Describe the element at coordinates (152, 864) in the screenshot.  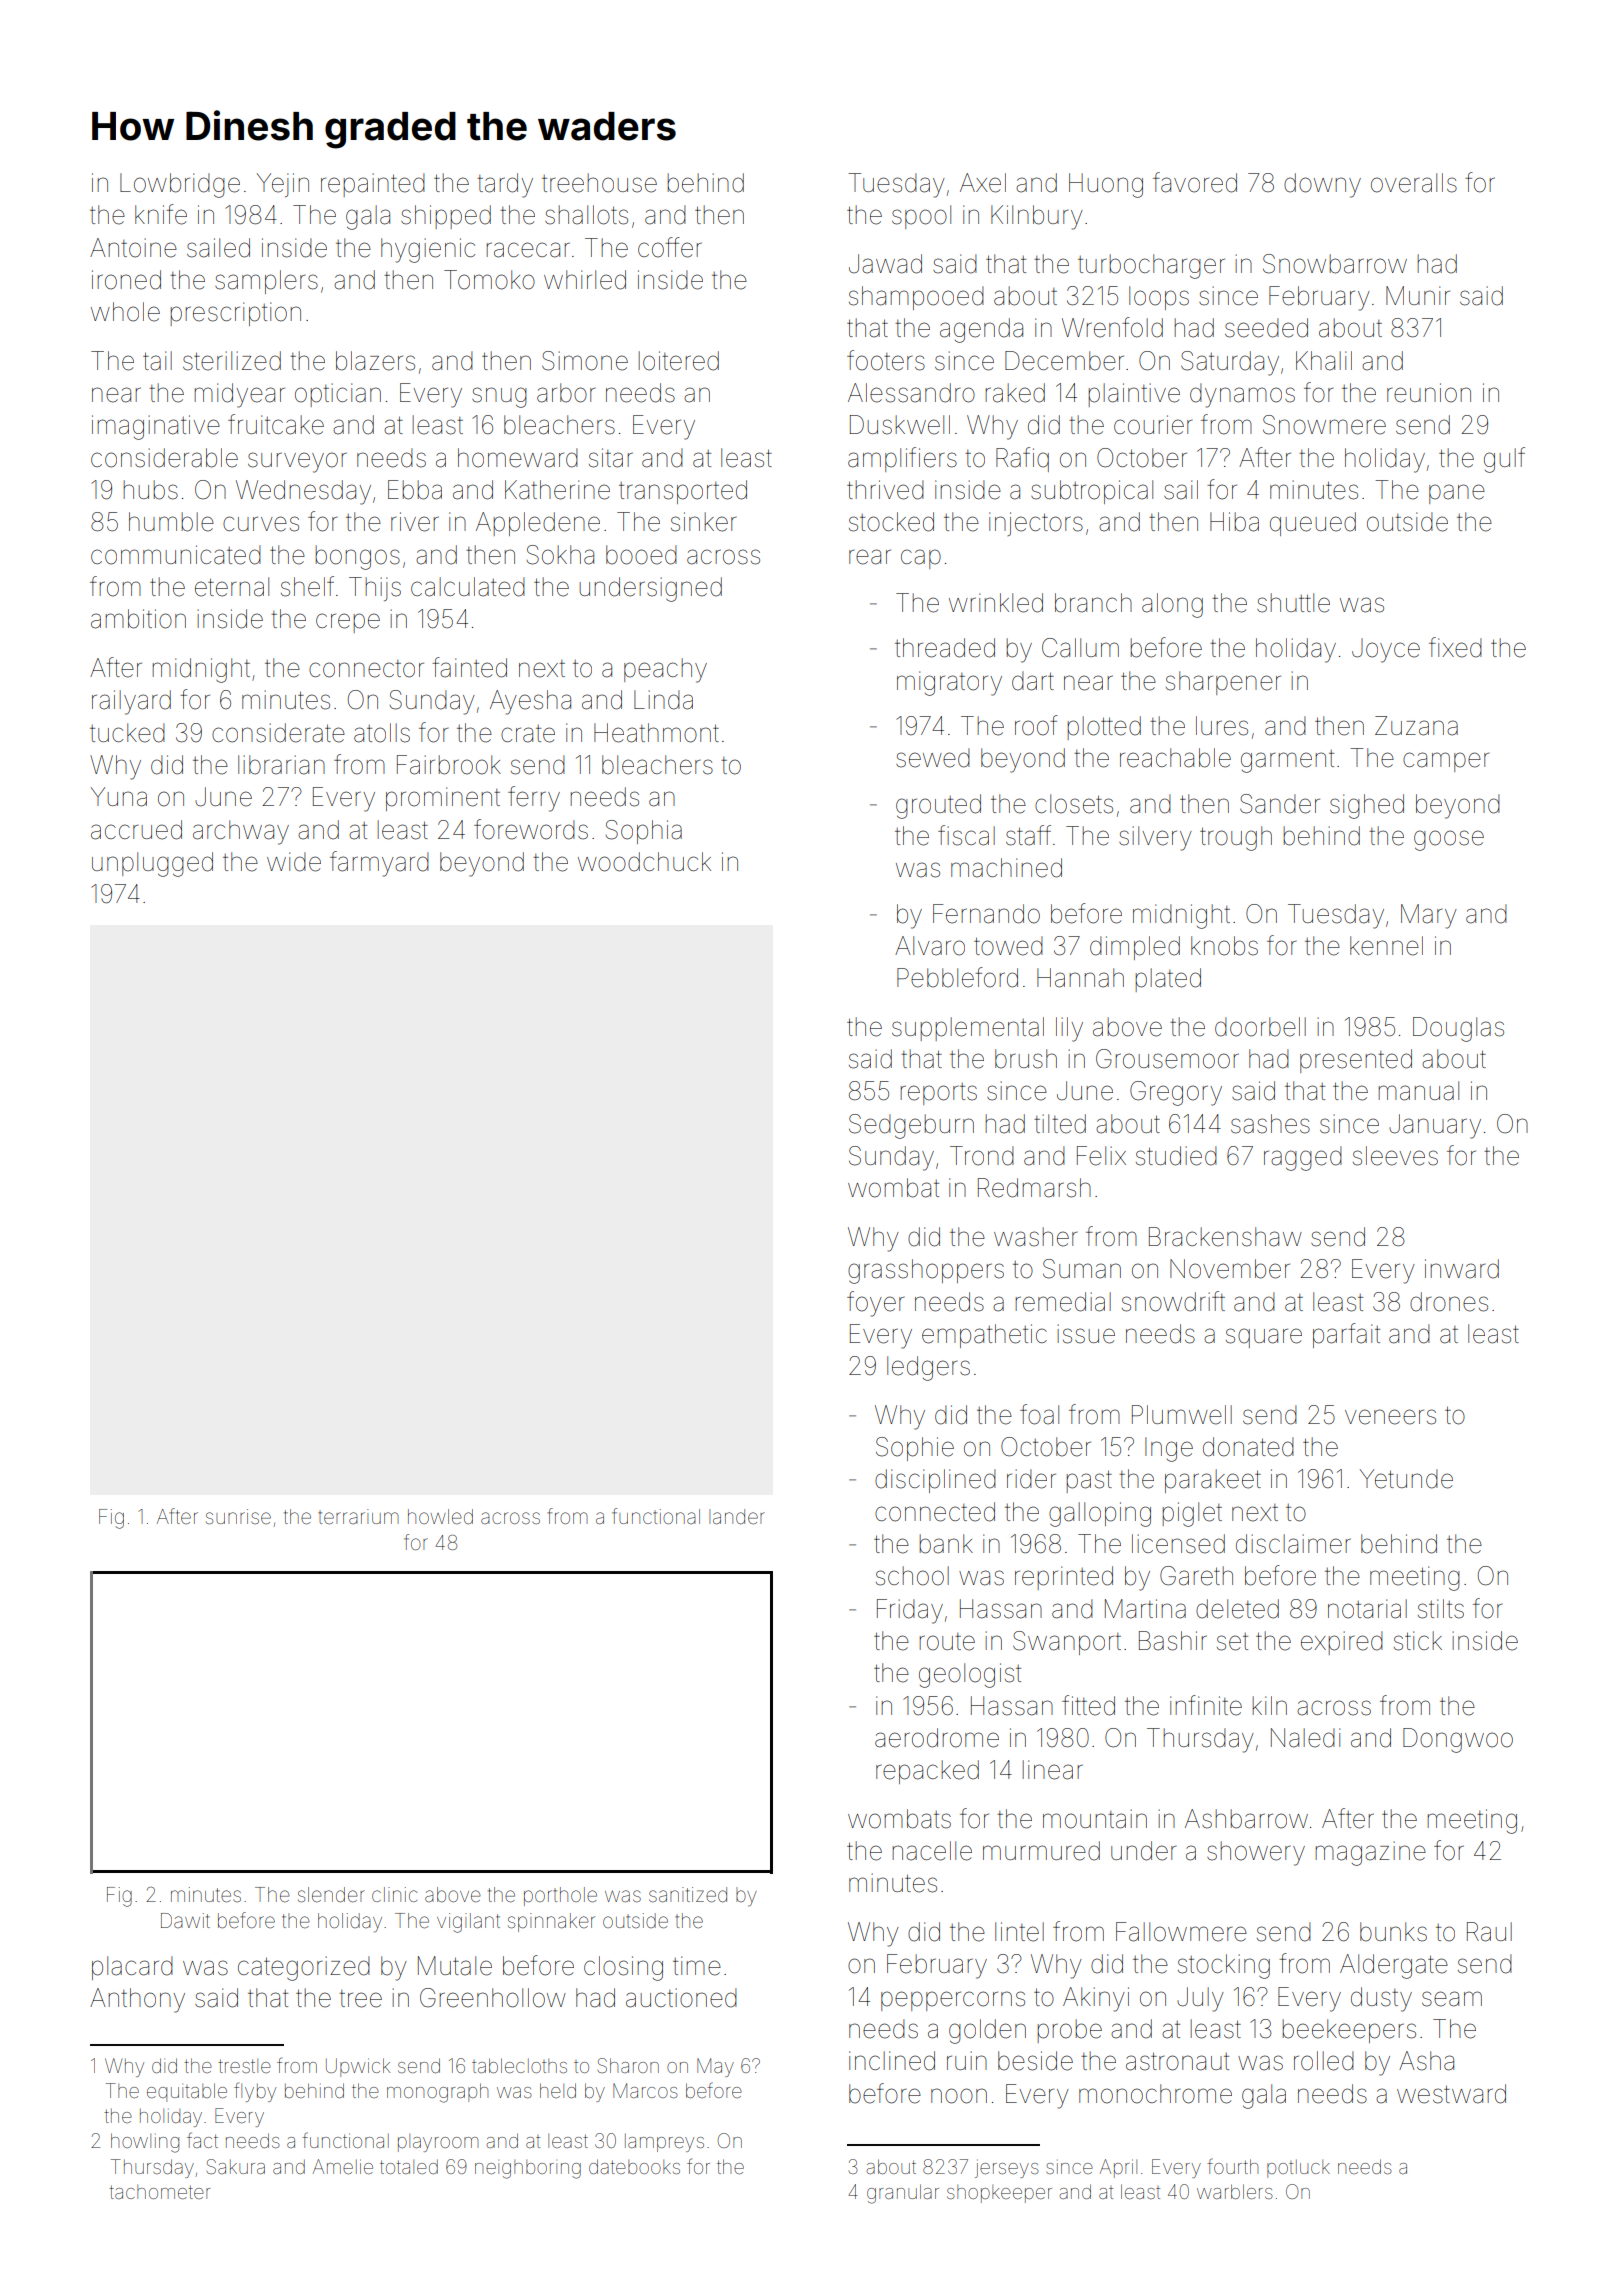
I see `unplugged` at that location.
